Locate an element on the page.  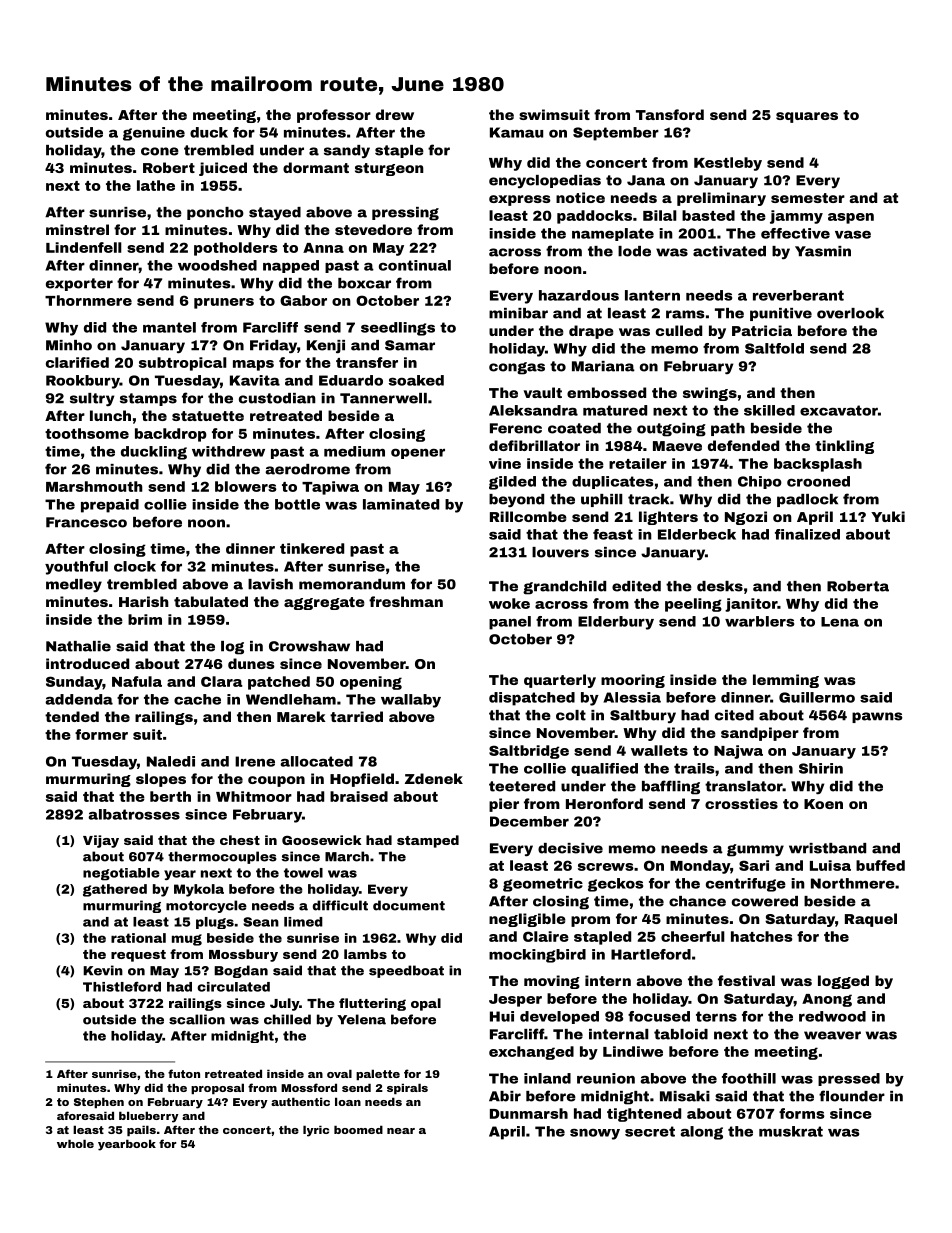
professor is located at coordinates (334, 116).
